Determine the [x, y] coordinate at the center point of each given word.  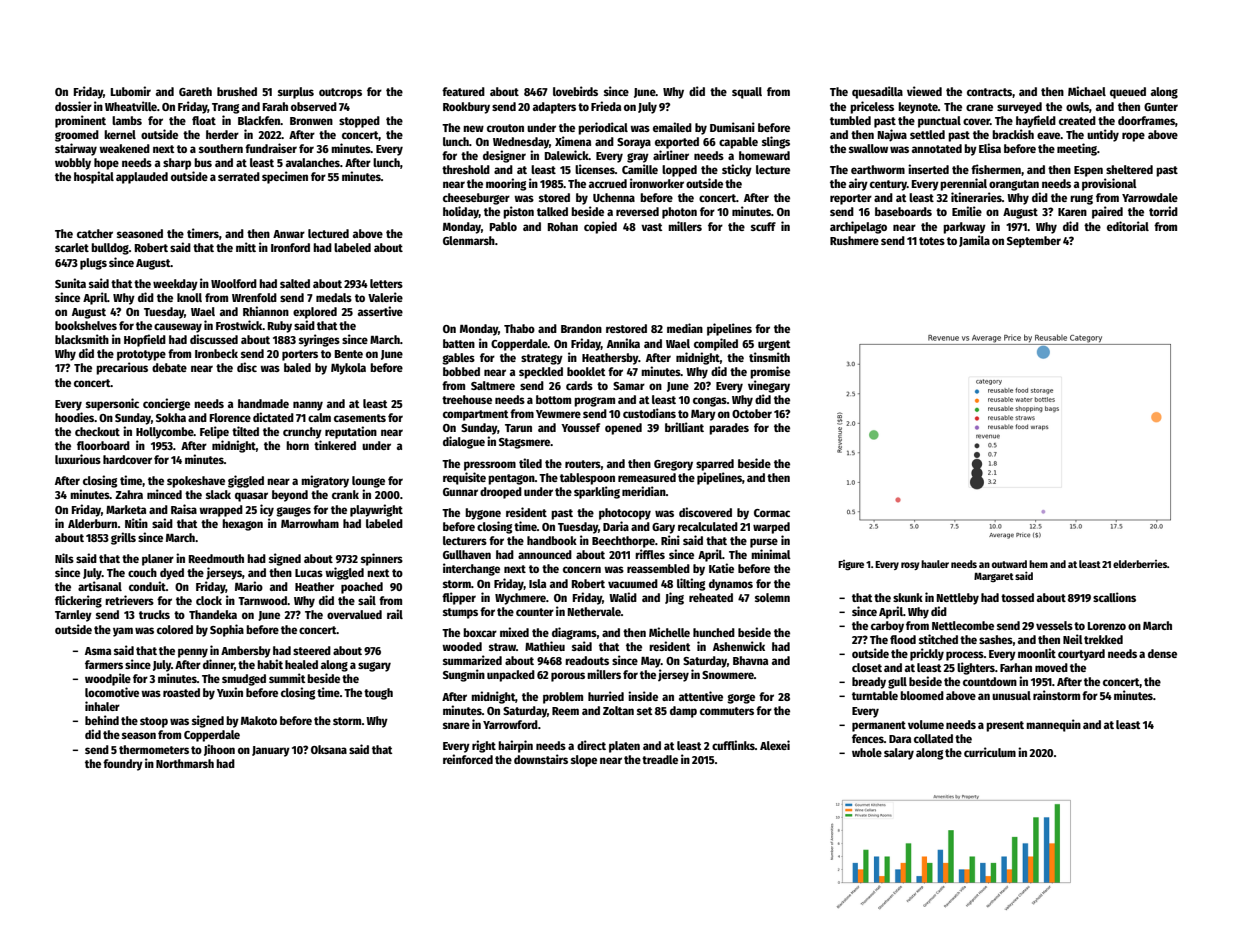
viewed [924, 91]
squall [747, 93]
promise [770, 372]
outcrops [340, 93]
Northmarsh [185, 763]
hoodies [74, 417]
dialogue [464, 442]
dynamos [731, 585]
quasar [251, 497]
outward [1009, 564]
